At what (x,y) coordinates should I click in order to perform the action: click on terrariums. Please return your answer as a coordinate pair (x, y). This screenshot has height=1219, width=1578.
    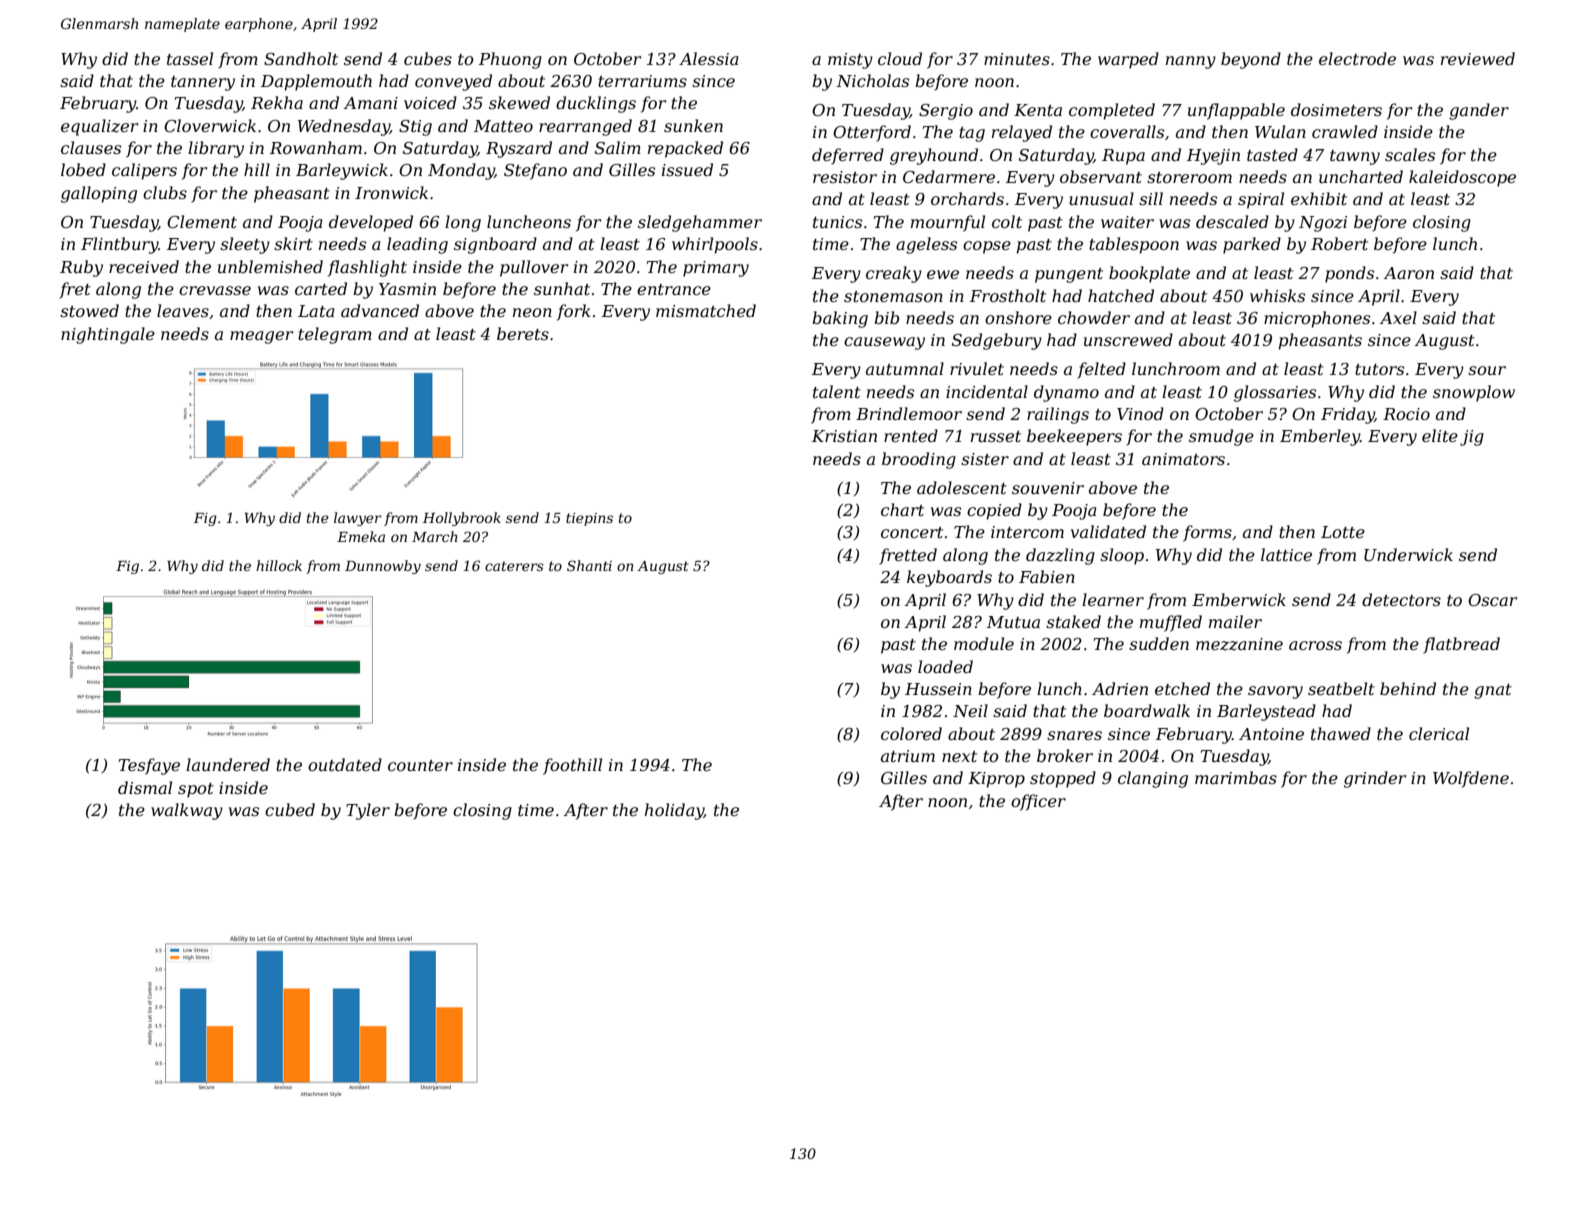
    Looking at the image, I should click on (642, 81).
